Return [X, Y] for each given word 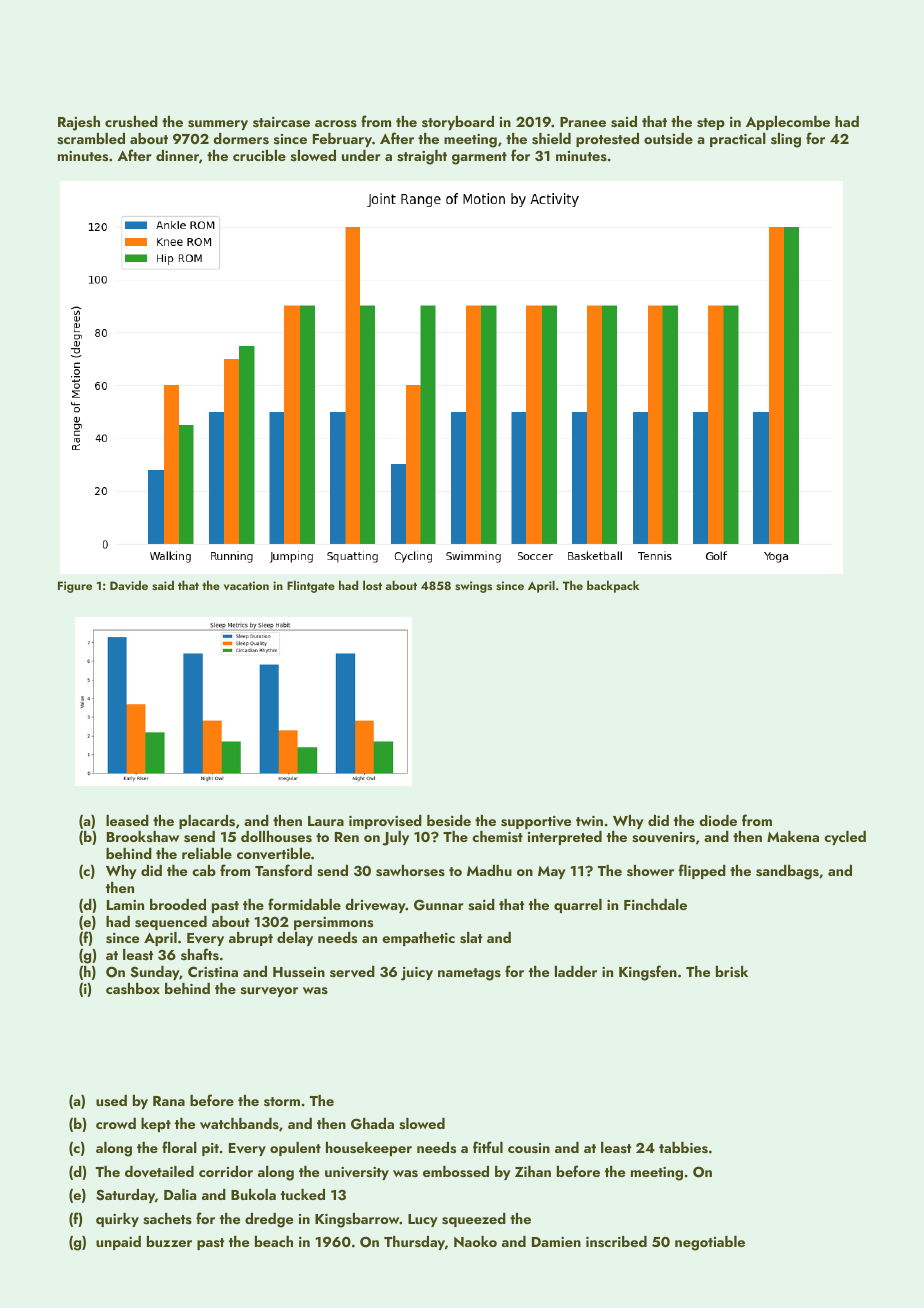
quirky [117, 1220]
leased [127, 820]
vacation [246, 585]
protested [607, 140]
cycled [845, 838]
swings [473, 587]
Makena [793, 836]
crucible [259, 155]
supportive [536, 822]
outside [668, 138]
